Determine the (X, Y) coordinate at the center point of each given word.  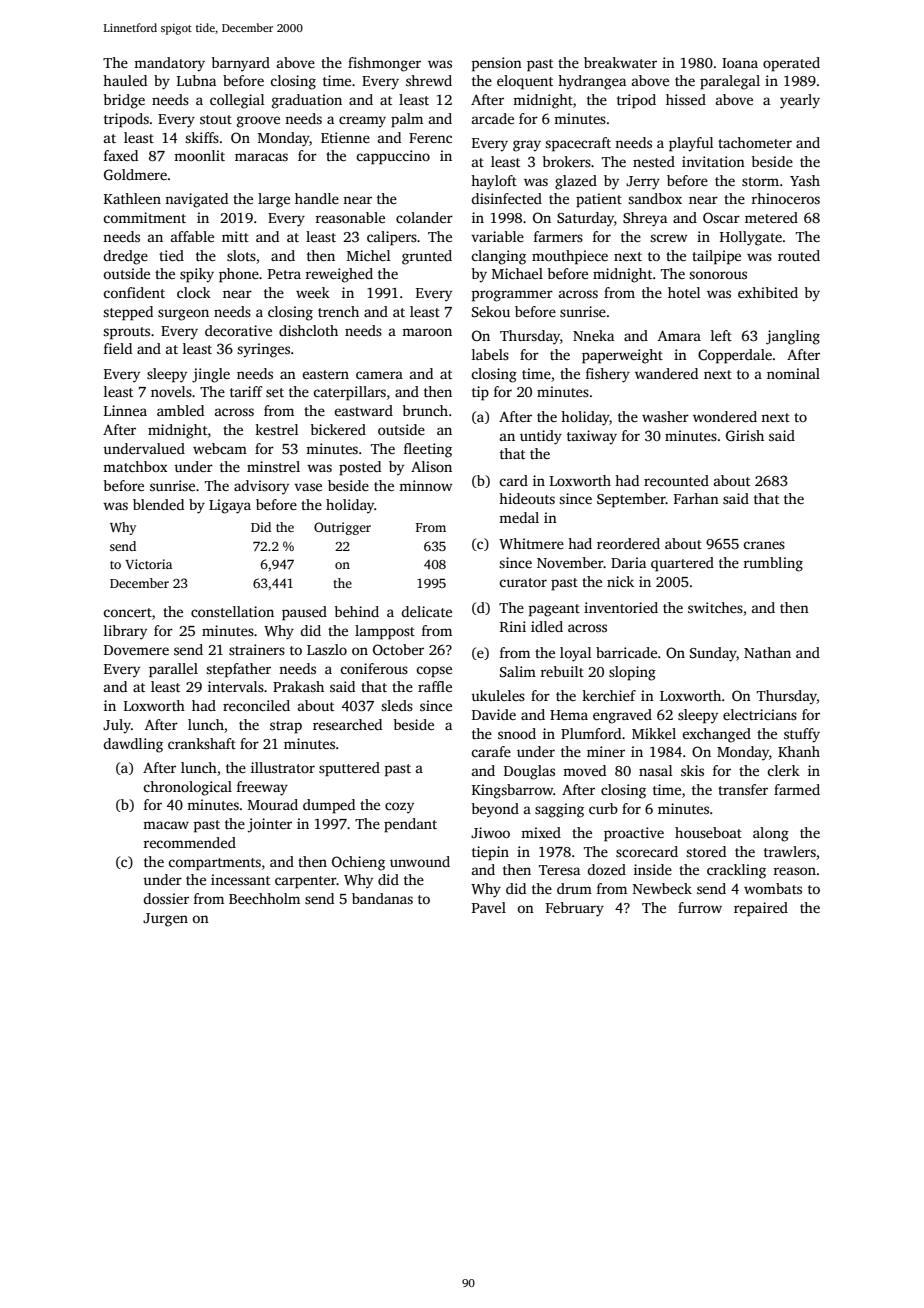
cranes (764, 545)
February (575, 909)
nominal (793, 373)
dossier (166, 898)
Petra (284, 274)
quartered (682, 564)
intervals (236, 686)
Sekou (491, 311)
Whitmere (531, 543)
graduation (307, 101)
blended (158, 504)
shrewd (429, 80)
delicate (427, 611)
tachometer (755, 142)
